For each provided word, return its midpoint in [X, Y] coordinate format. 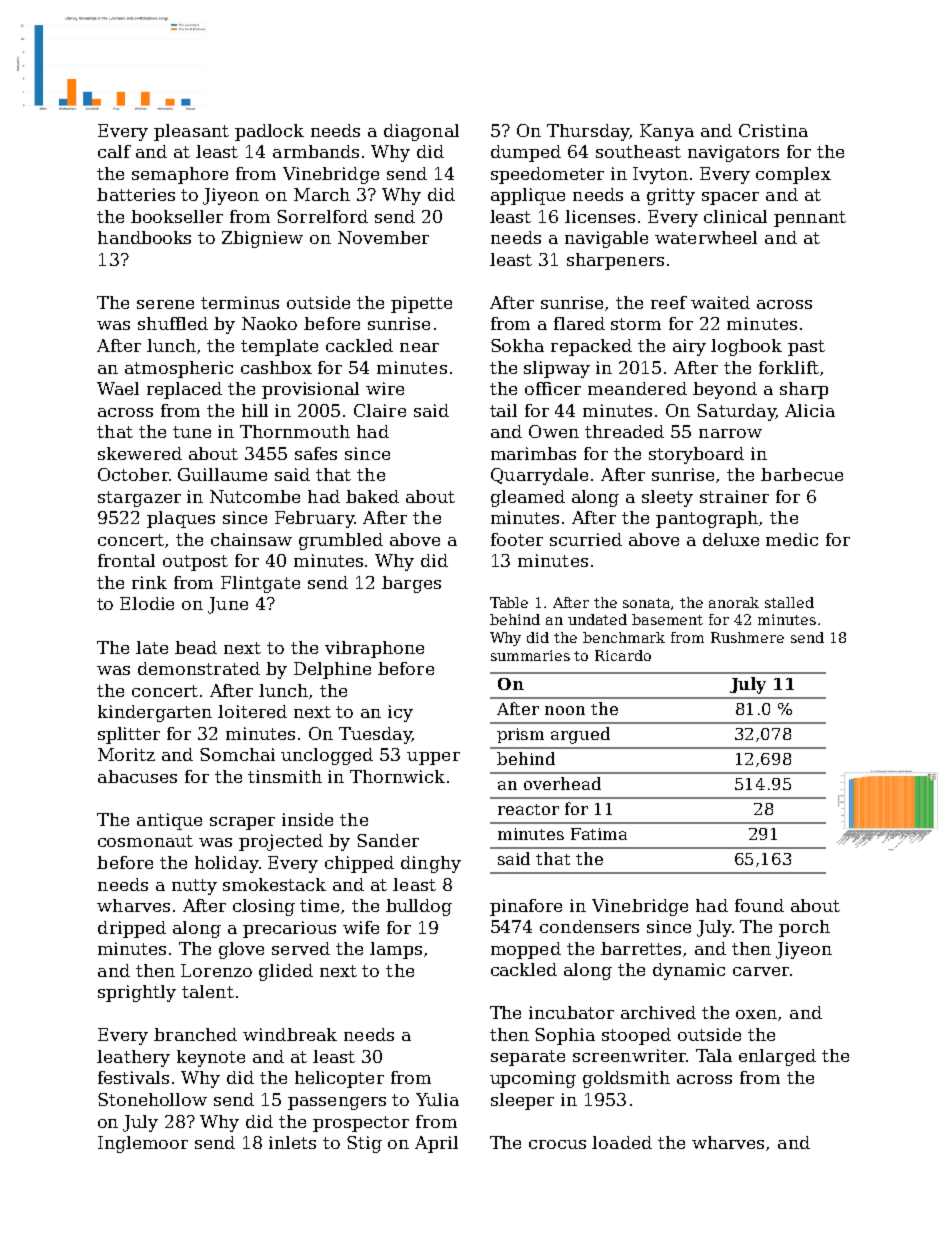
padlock [269, 132]
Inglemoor [143, 1144]
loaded [622, 1142]
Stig [364, 1144]
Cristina [773, 130]
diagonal [421, 132]
